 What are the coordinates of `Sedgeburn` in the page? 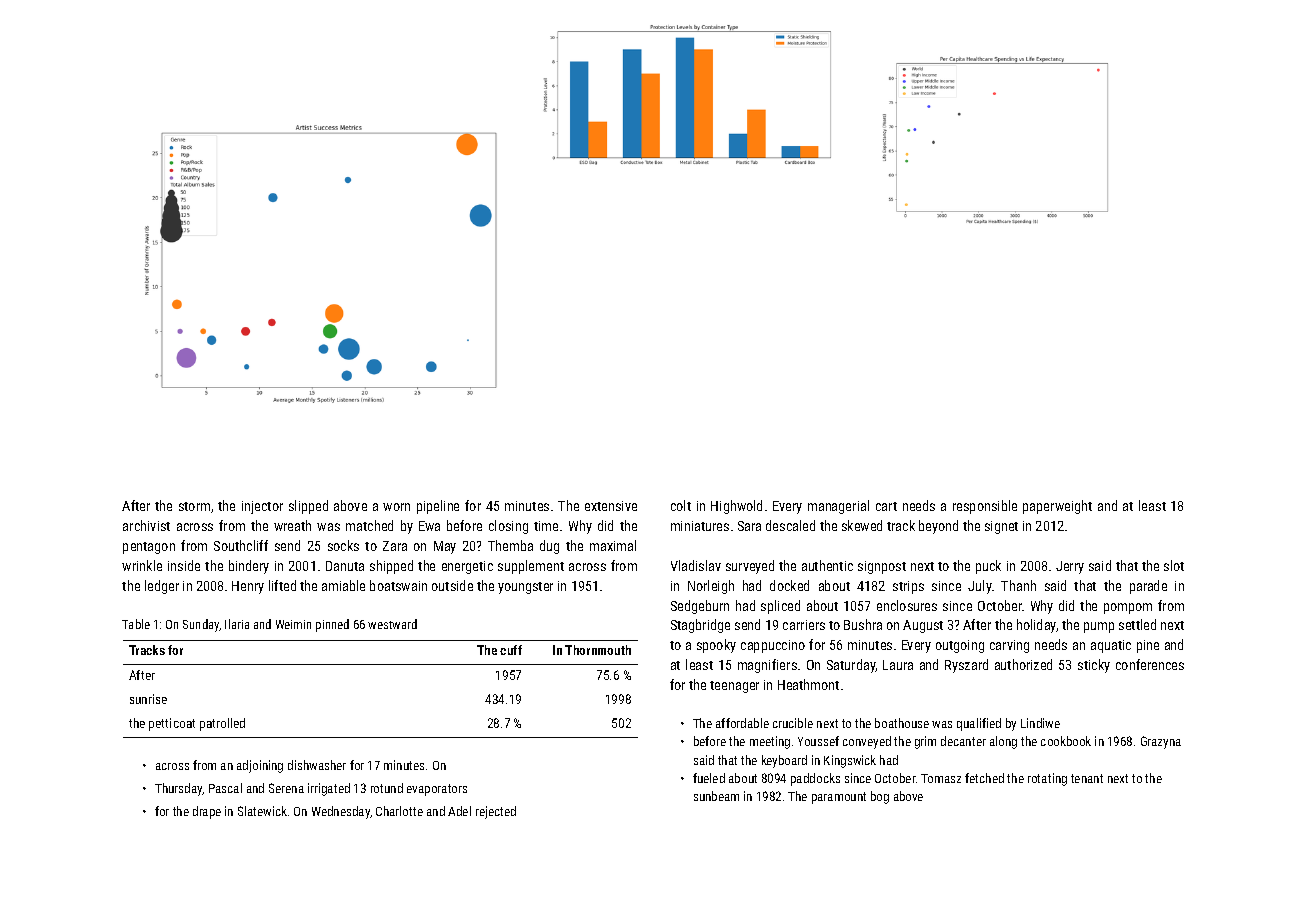 It's located at (700, 607).
